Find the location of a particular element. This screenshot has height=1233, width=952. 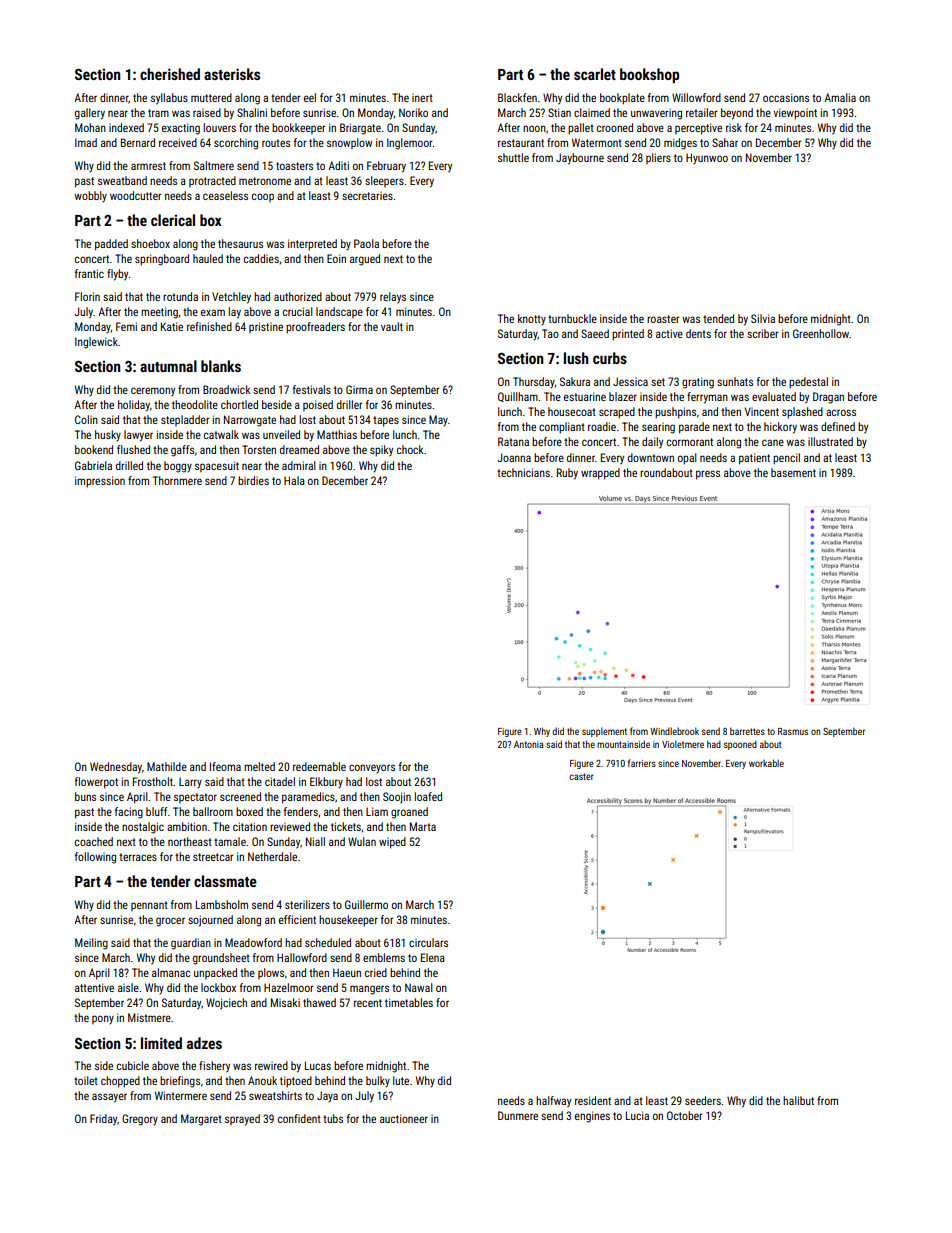

cherished is located at coordinates (170, 74).
